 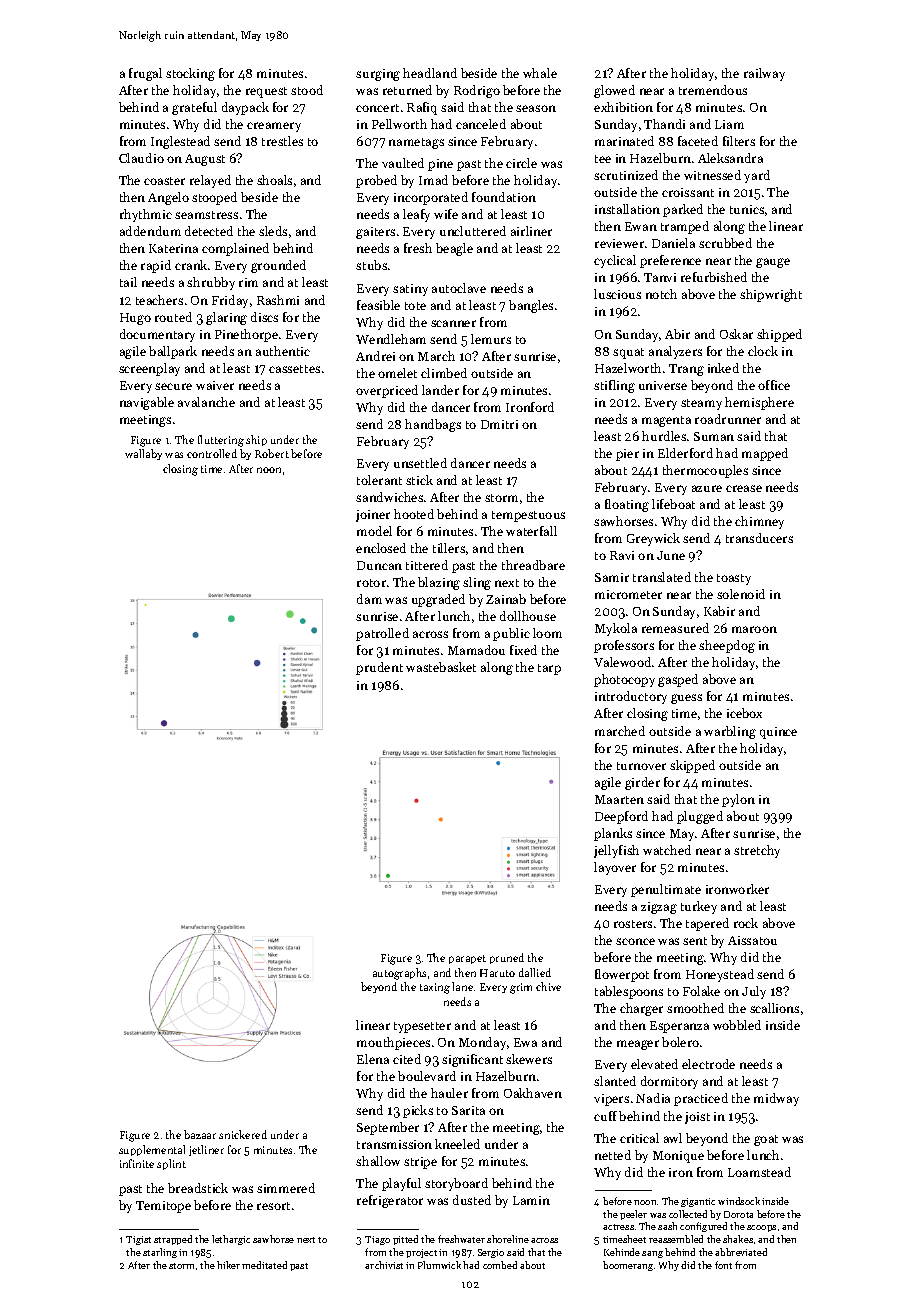 I want to click on Robert, so click(x=272, y=453).
